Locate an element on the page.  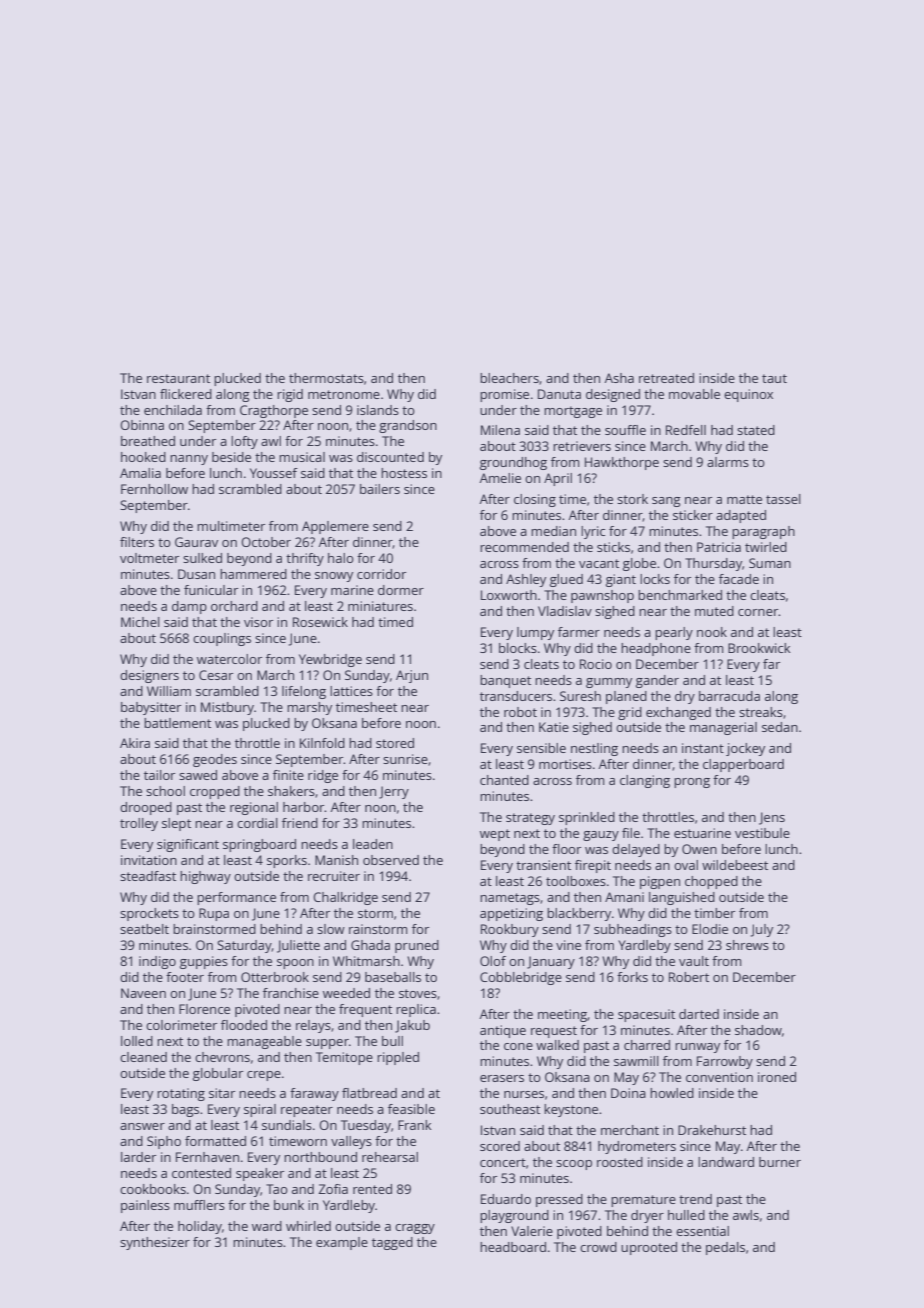
taut is located at coordinates (774, 378).
